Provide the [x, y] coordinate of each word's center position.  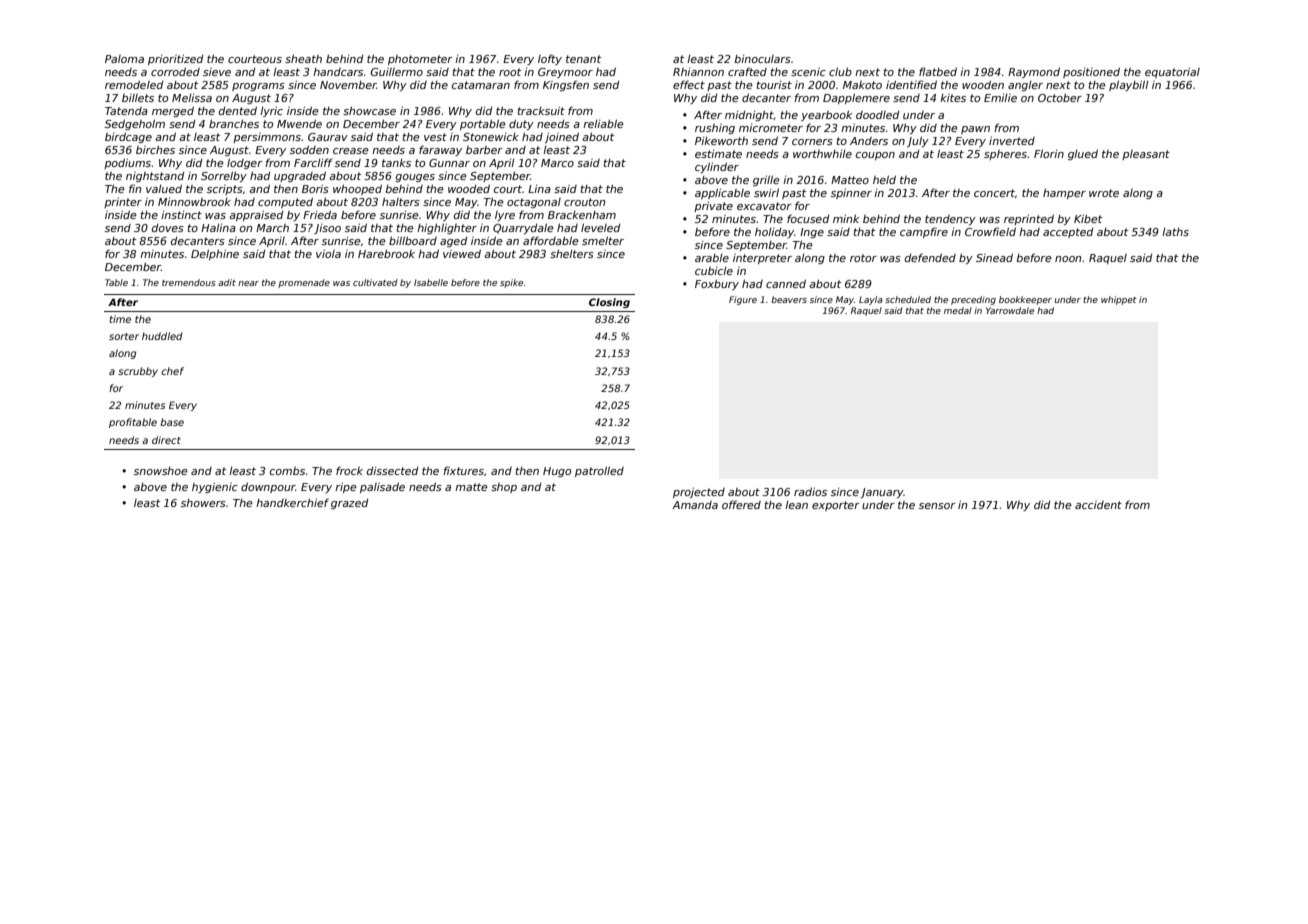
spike [511, 283]
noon [1068, 259]
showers [203, 503]
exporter [836, 506]
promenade [304, 283]
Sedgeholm [135, 124]
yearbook [826, 115]
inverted [1012, 140]
